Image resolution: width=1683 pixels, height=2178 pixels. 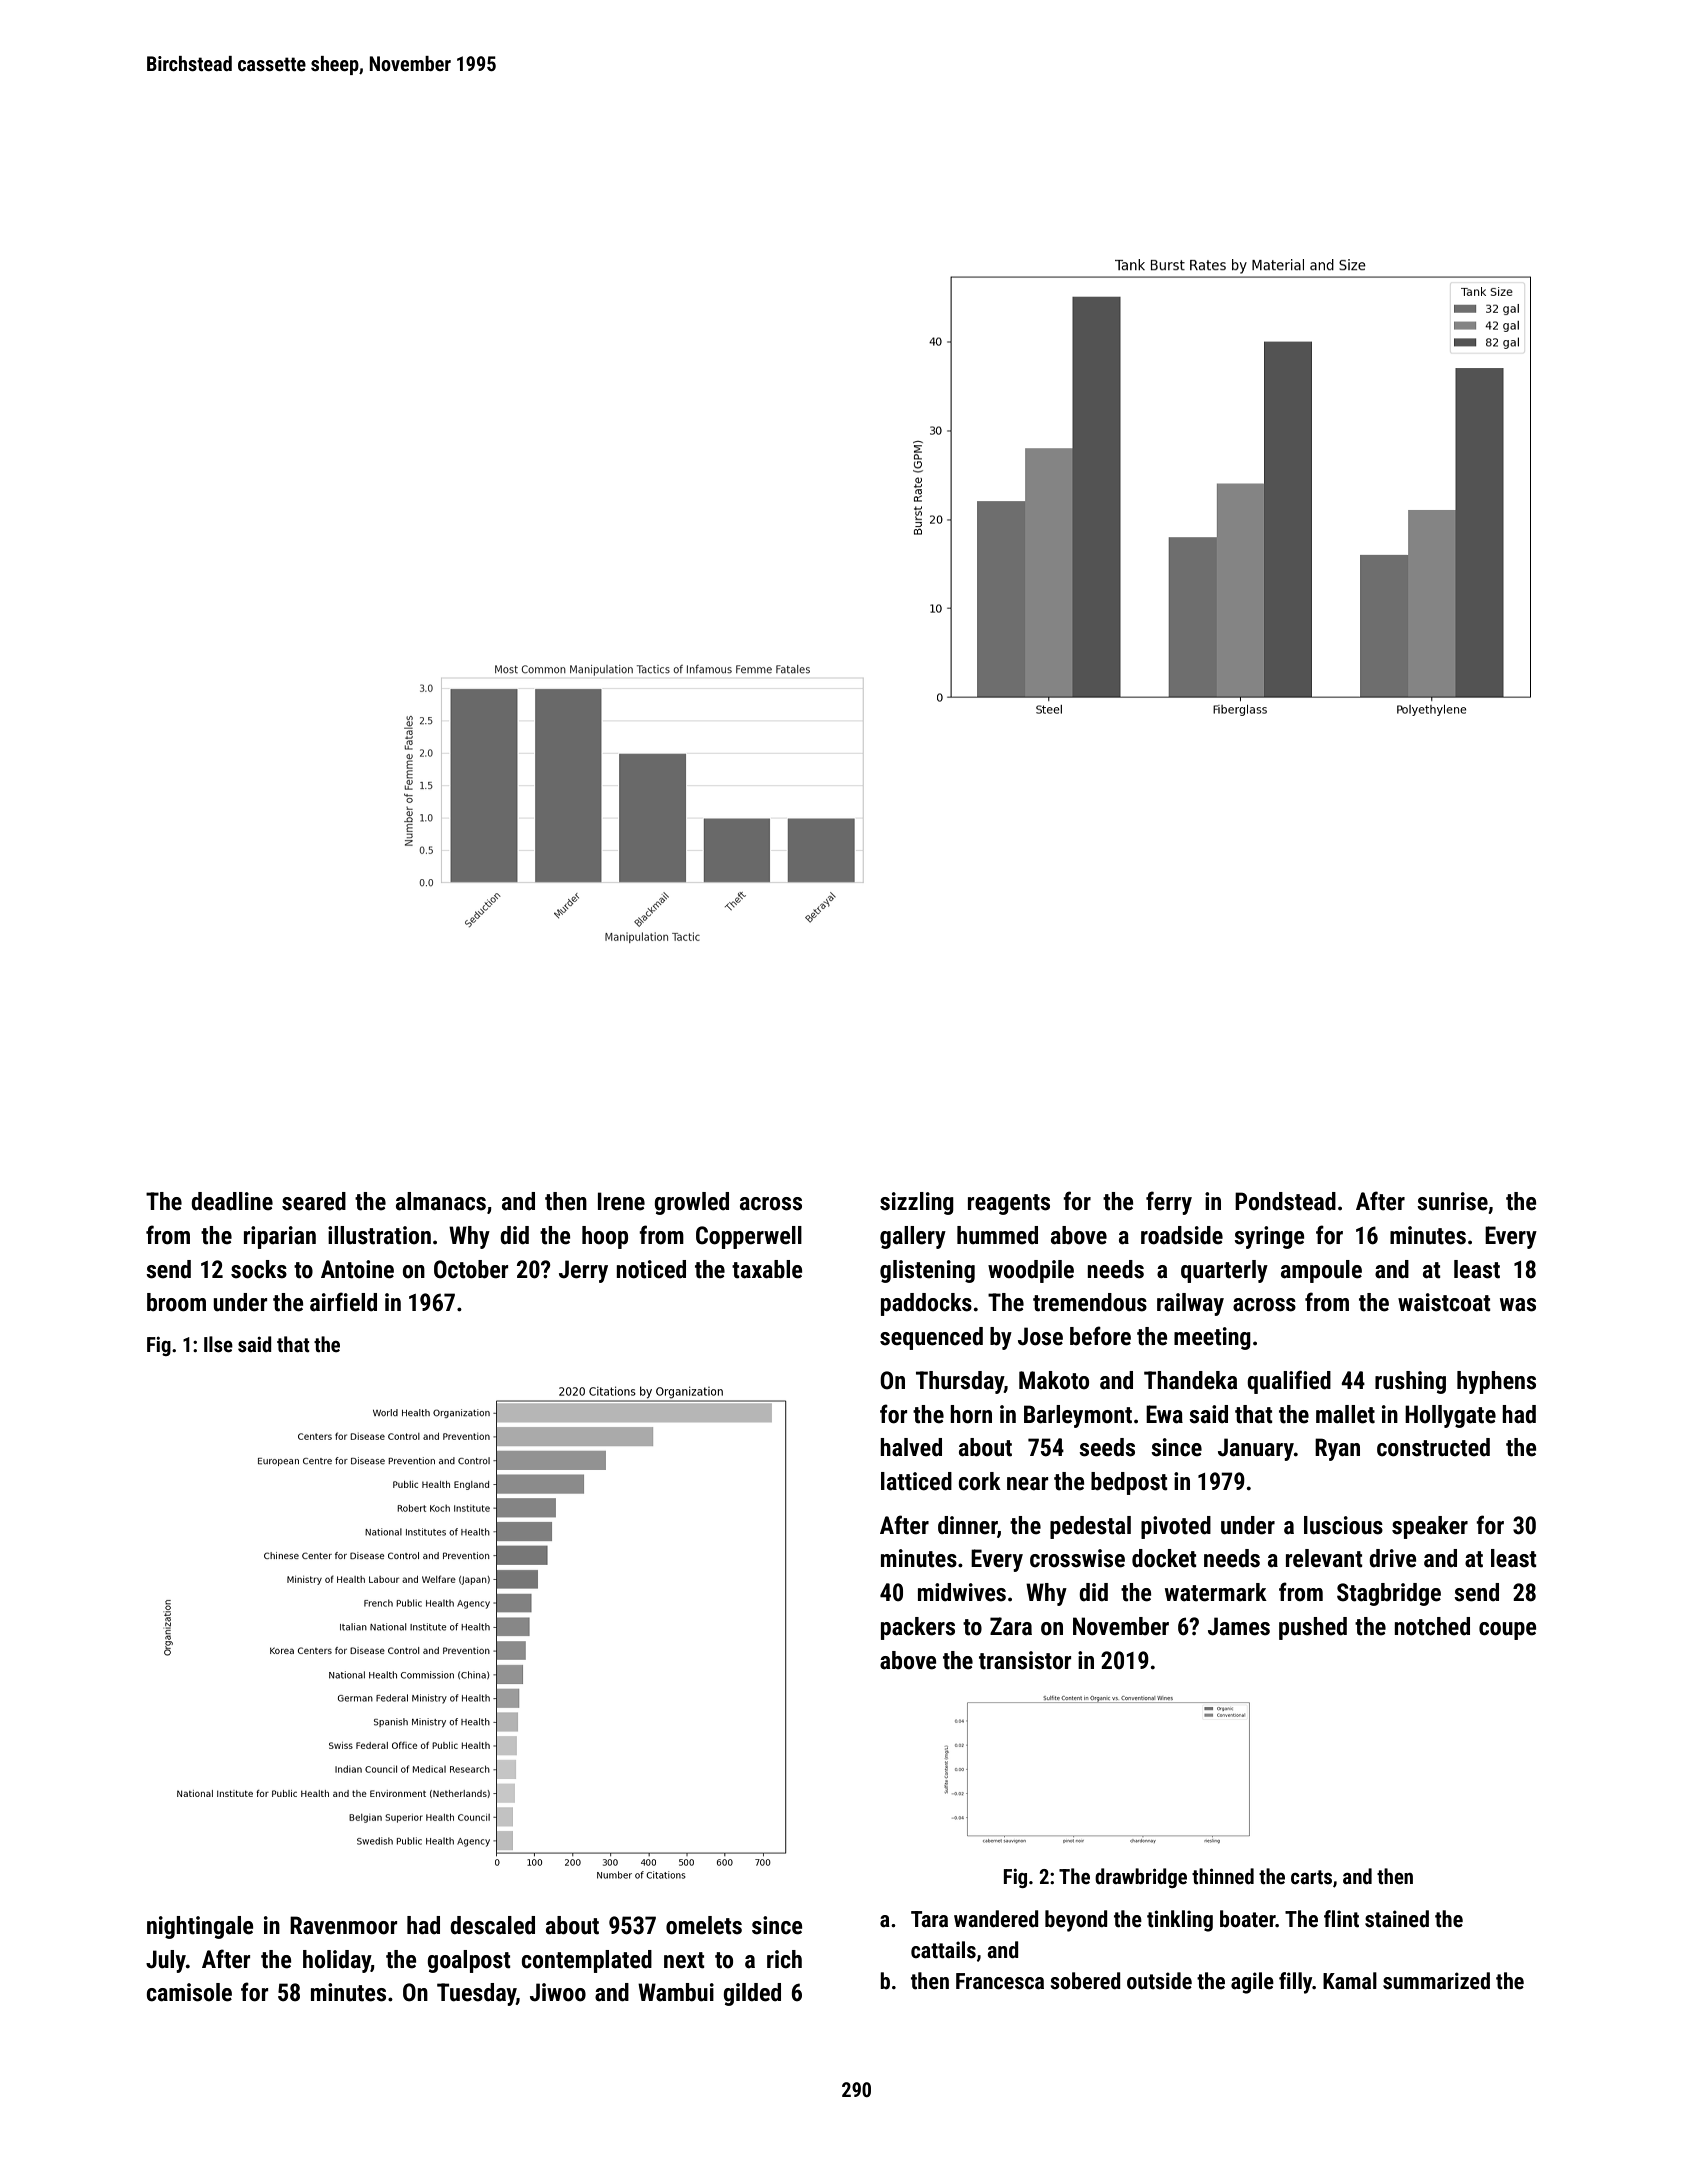 I want to click on speaker, so click(x=1430, y=1527).
